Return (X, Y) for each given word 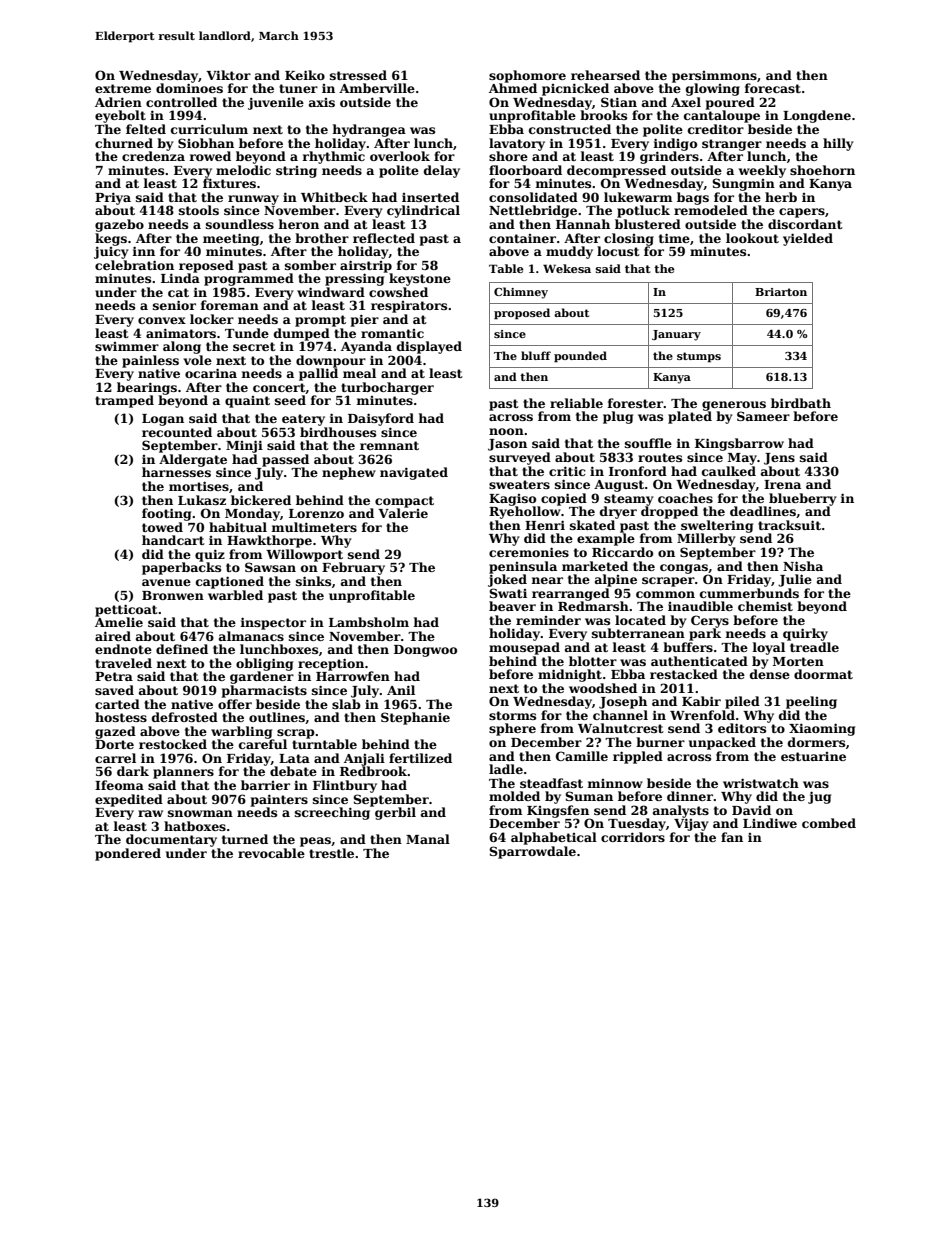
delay (442, 171)
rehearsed (605, 75)
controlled (181, 102)
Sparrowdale (532, 852)
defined (182, 649)
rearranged (571, 594)
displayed (429, 347)
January (676, 335)
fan (732, 837)
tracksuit (789, 525)
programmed (249, 279)
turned (245, 839)
